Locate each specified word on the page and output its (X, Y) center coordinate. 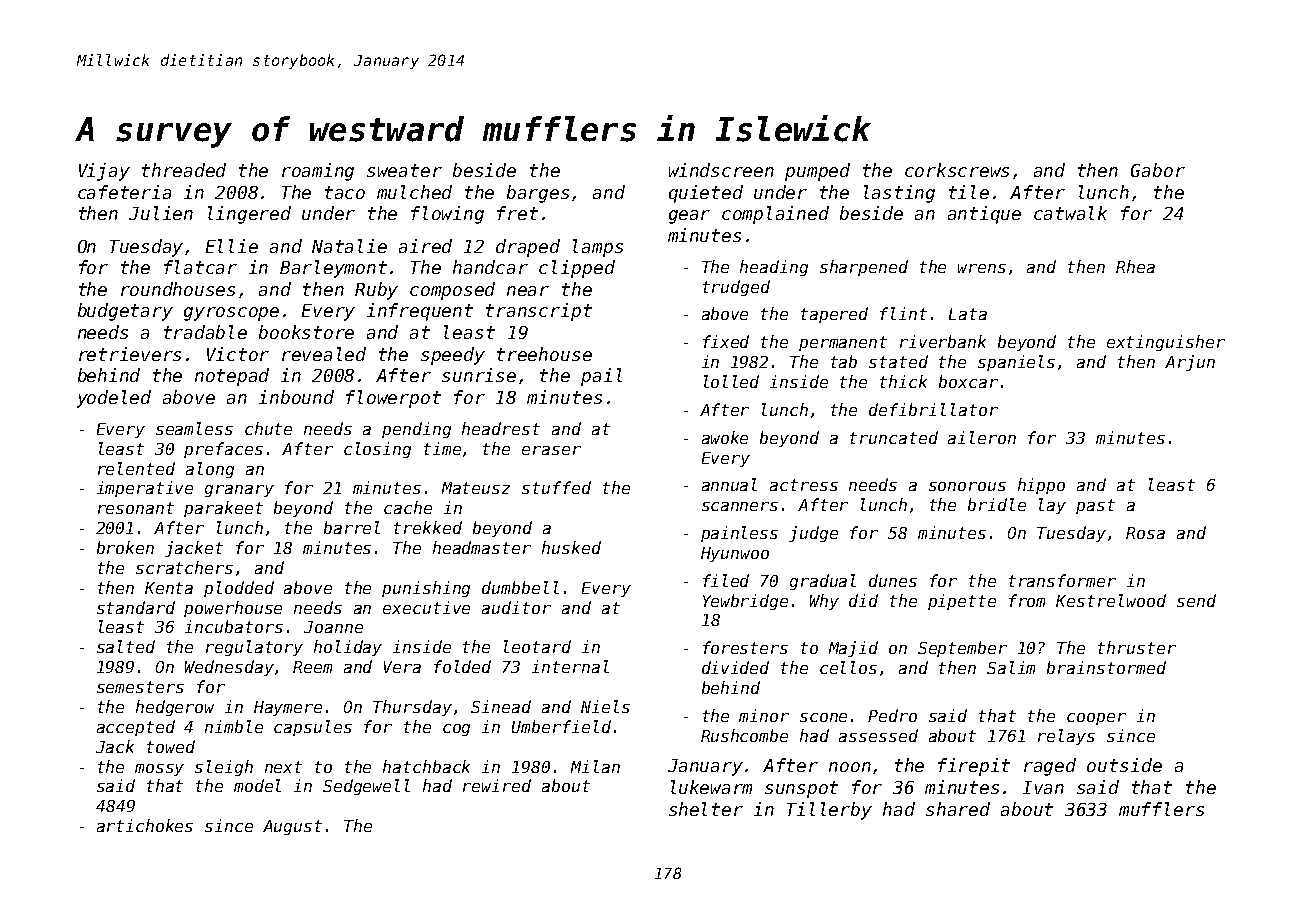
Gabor (1158, 170)
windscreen (721, 170)
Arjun (1190, 363)
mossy (159, 770)
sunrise (479, 375)
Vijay (104, 172)
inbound (296, 397)
